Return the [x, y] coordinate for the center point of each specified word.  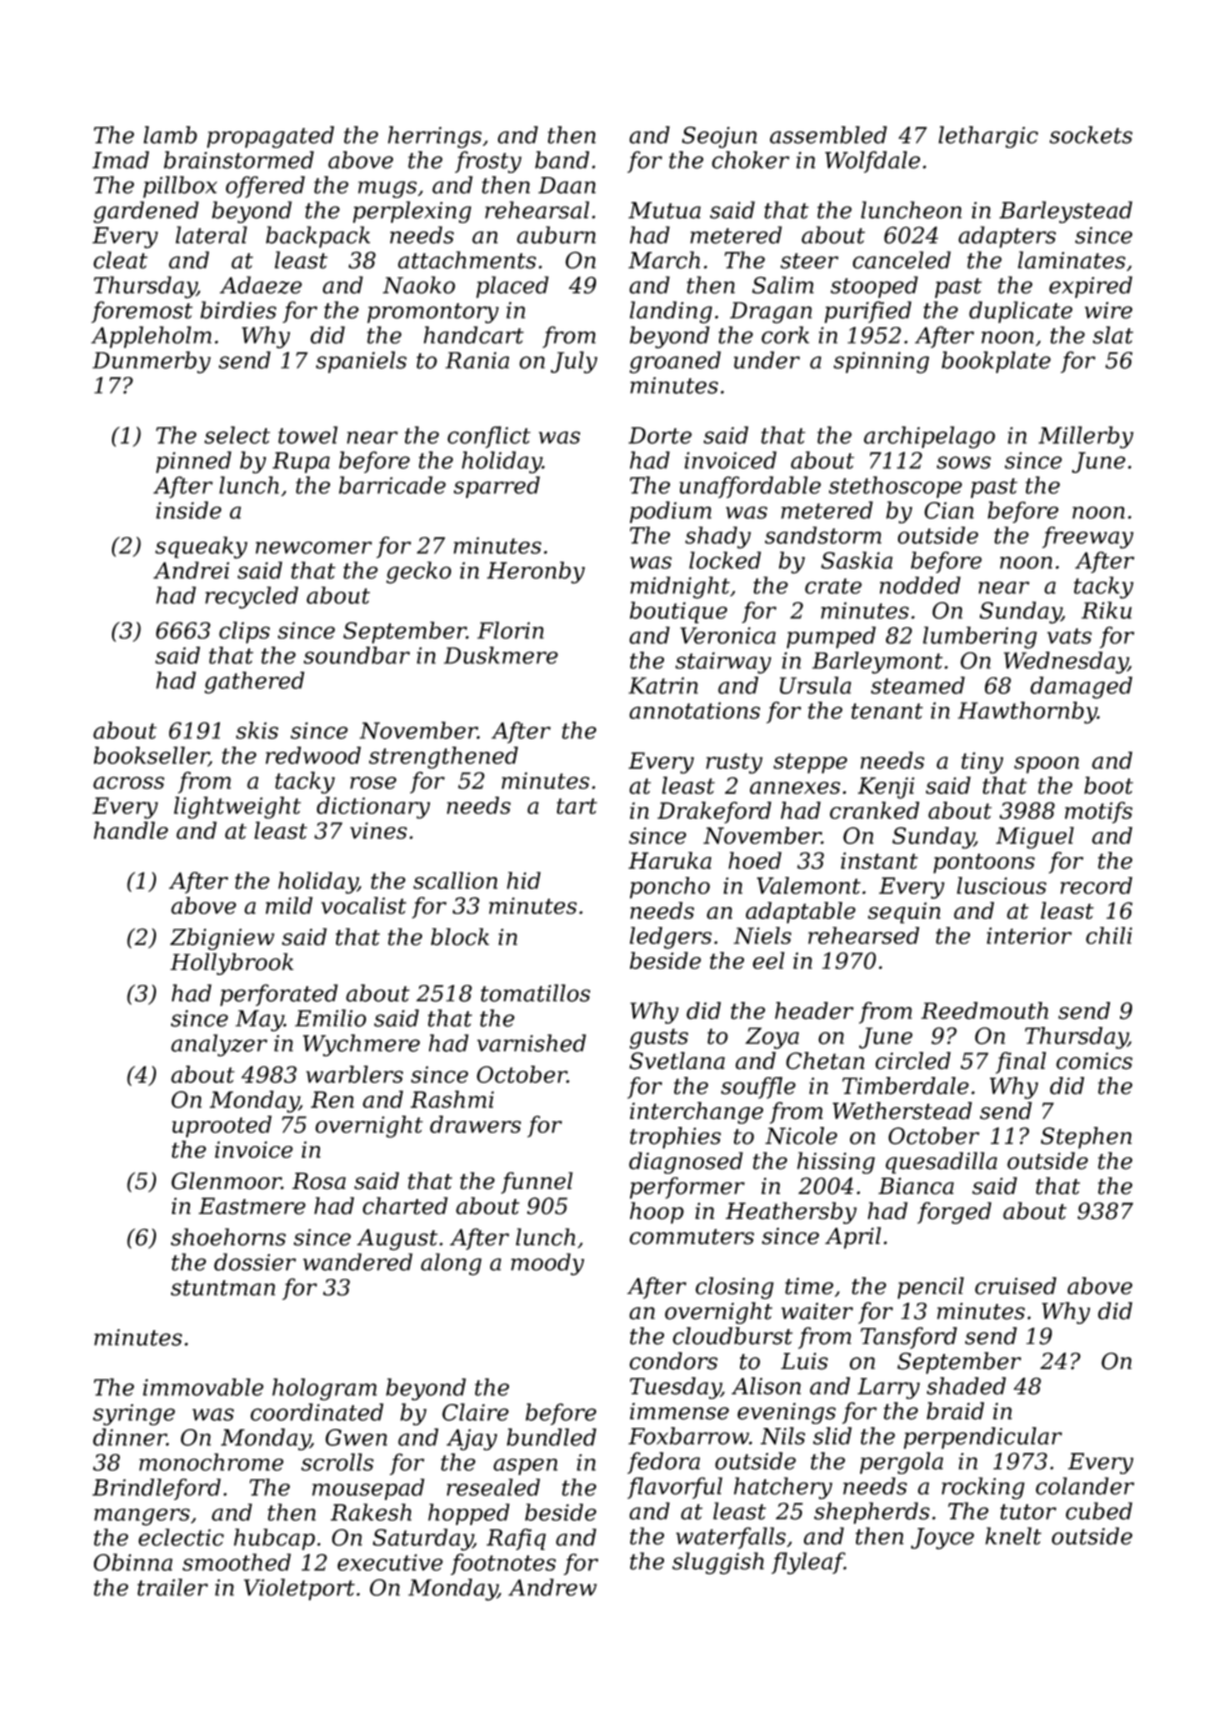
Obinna [133, 1562]
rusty [734, 763]
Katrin [663, 685]
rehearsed [863, 935]
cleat [120, 260]
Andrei [191, 570]
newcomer [314, 547]
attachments [467, 260]
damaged [1081, 687]
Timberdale [905, 1086]
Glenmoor [226, 1181]
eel [769, 960]
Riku [1106, 610]
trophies [675, 1138]
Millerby [1086, 437]
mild [289, 905]
